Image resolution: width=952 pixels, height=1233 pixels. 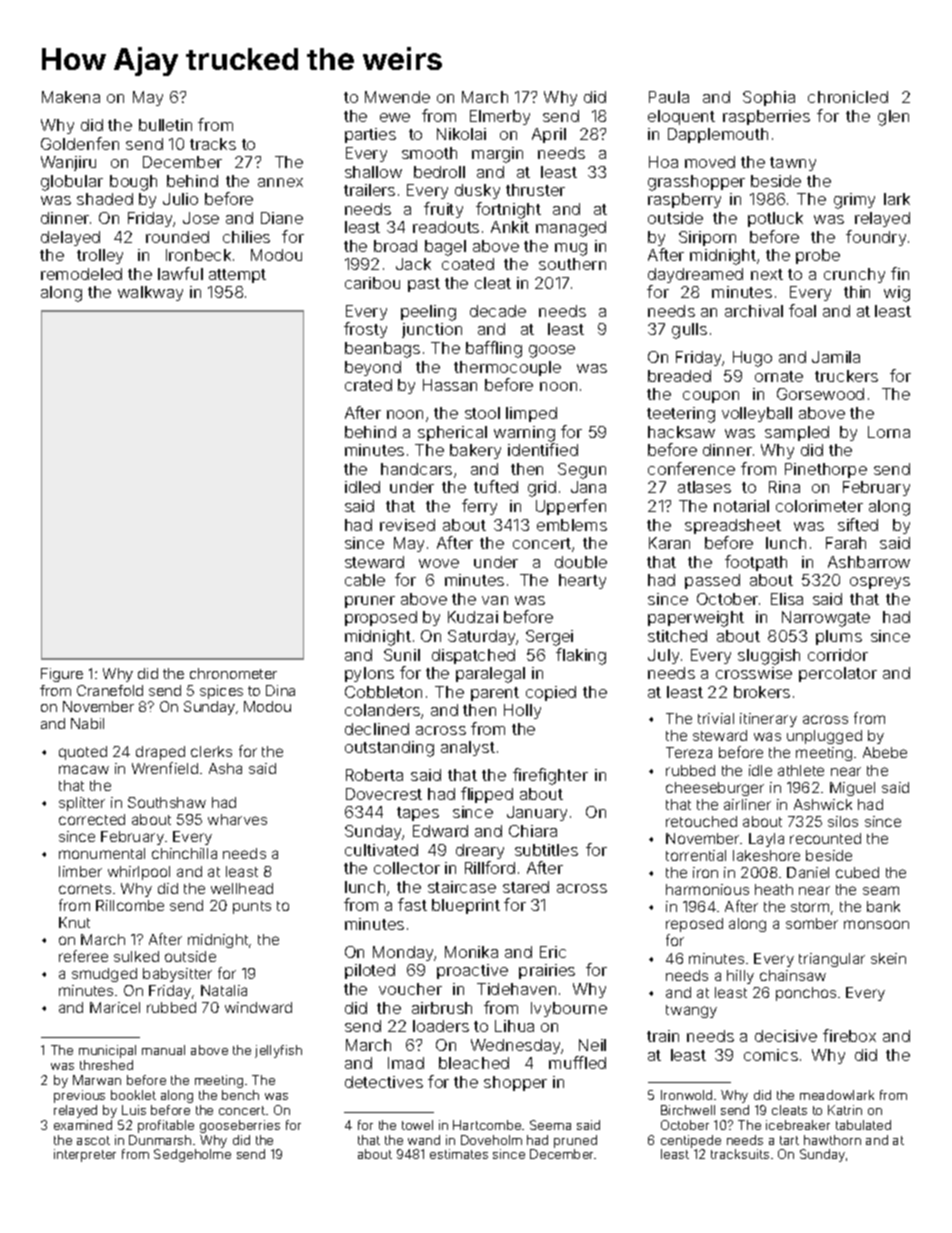 I want to click on Cobbleton, so click(x=383, y=692).
